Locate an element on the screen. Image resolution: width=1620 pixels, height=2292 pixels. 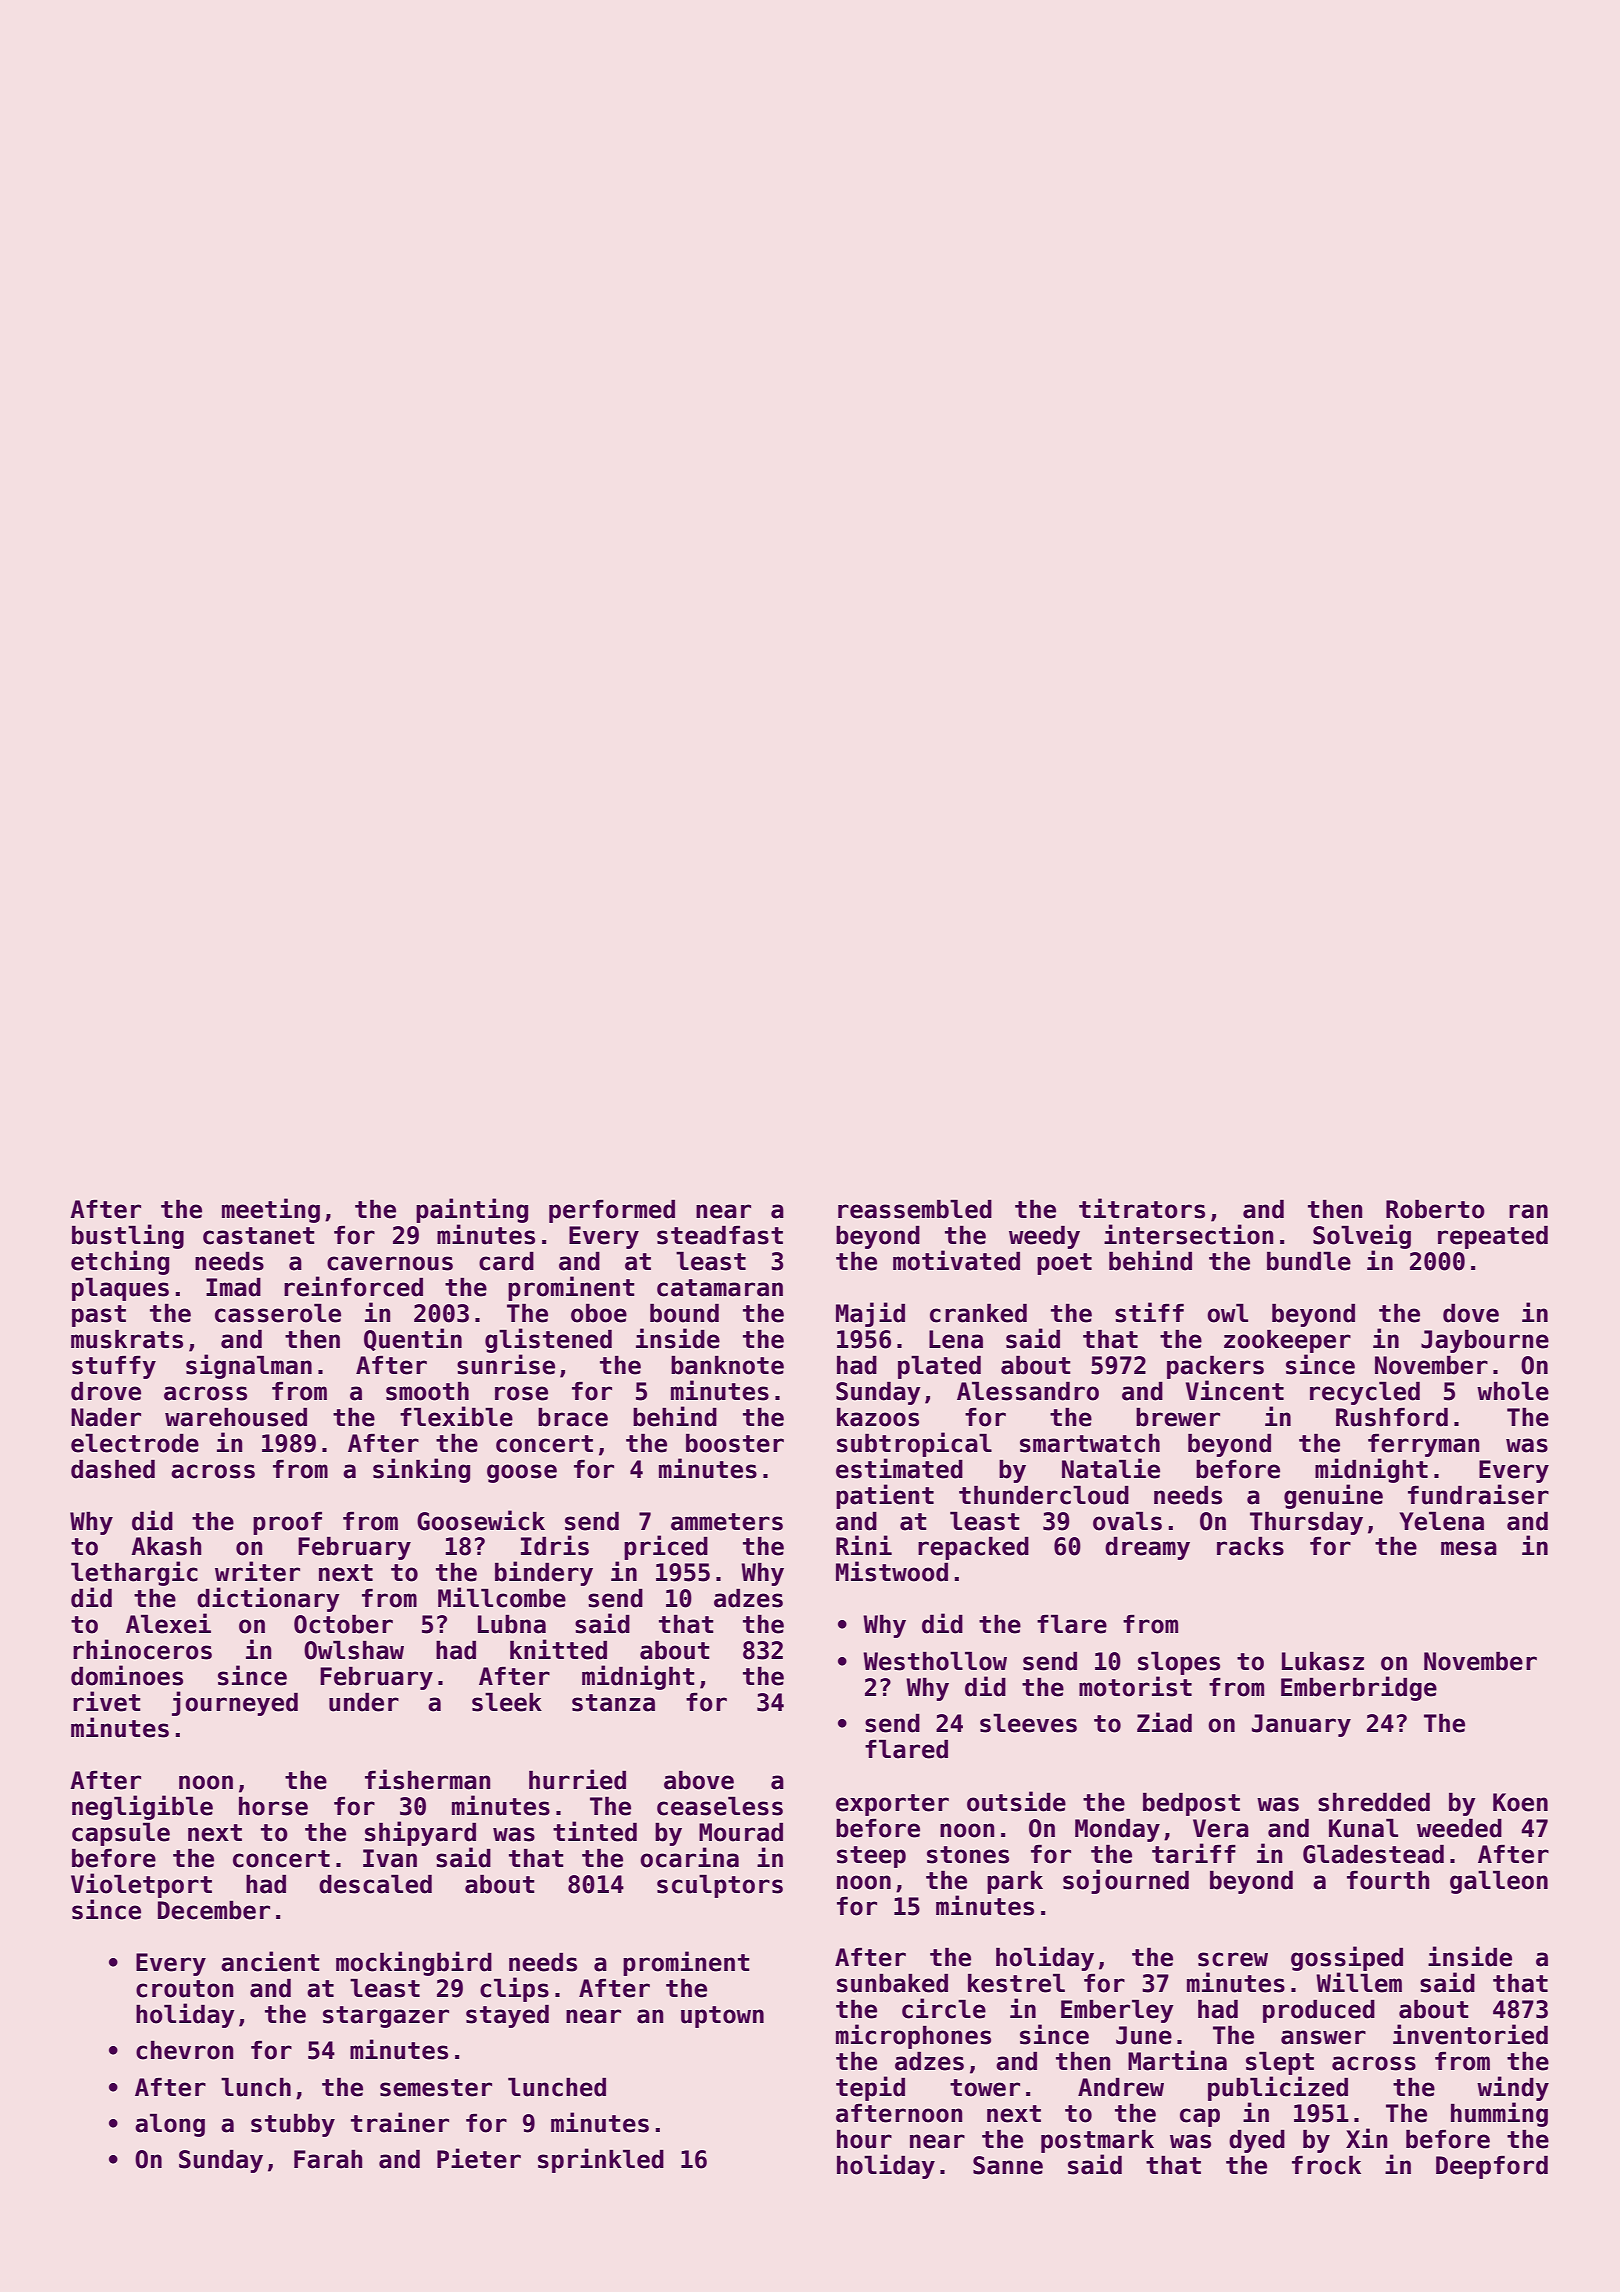
performed is located at coordinates (612, 1211).
